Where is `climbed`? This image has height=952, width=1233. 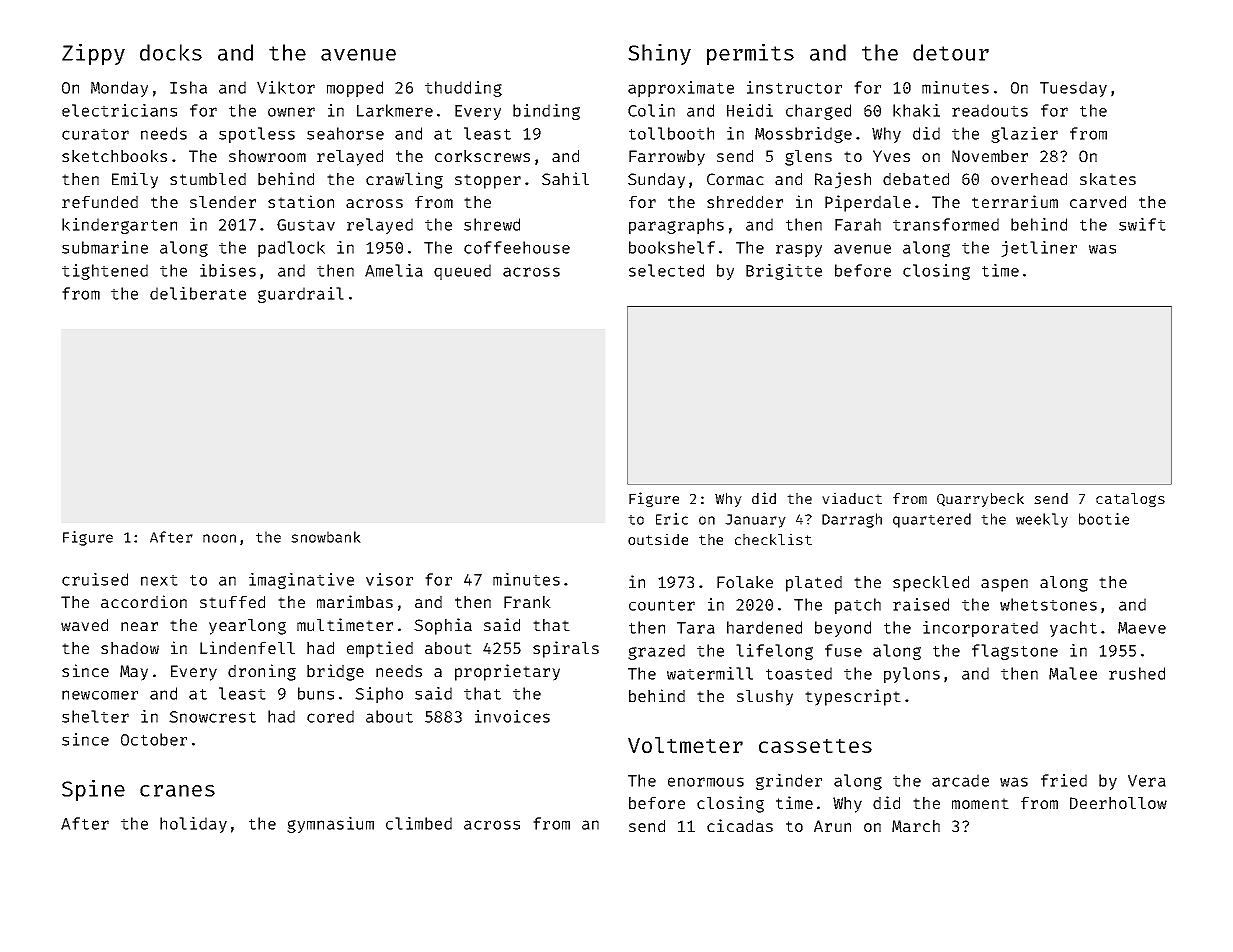
climbed is located at coordinates (419, 823).
